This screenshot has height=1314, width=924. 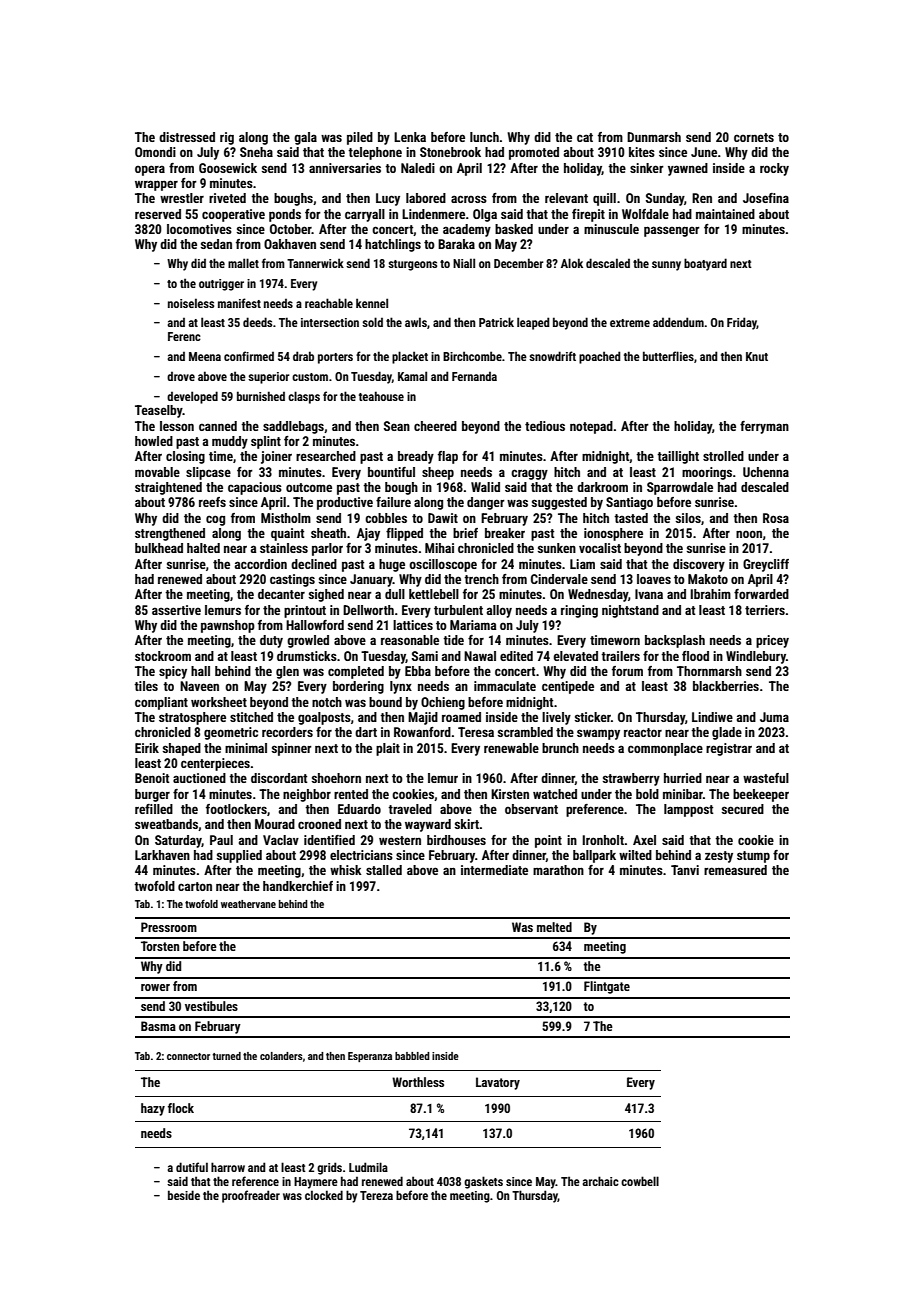 I want to click on grids, so click(x=329, y=1168).
